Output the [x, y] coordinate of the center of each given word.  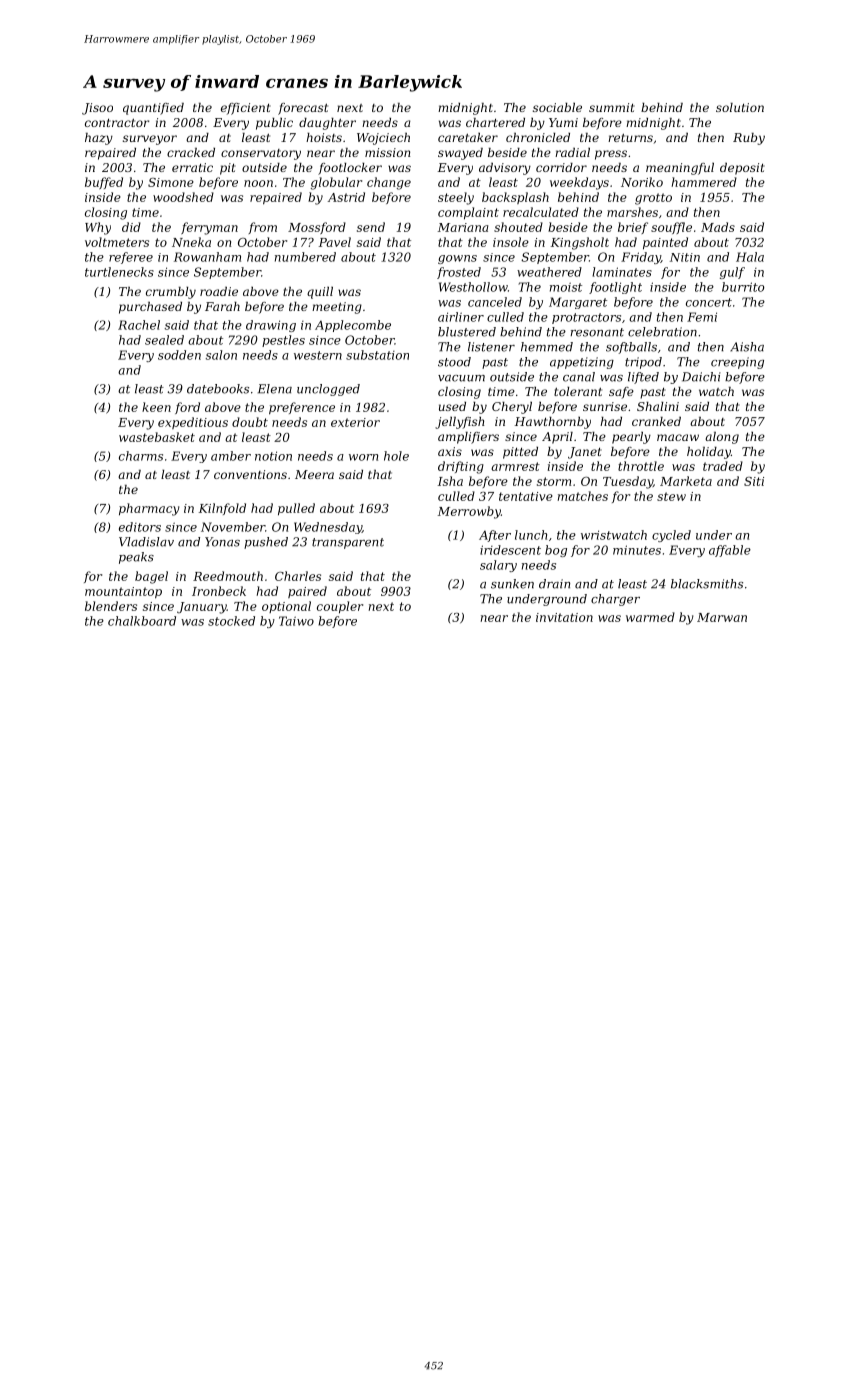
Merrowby [469, 512]
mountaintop [123, 593]
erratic [192, 167]
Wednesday [328, 528]
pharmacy [149, 509]
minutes [637, 550]
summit [612, 107]
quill [320, 293]
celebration [662, 332]
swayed [460, 154]
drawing [271, 326]
